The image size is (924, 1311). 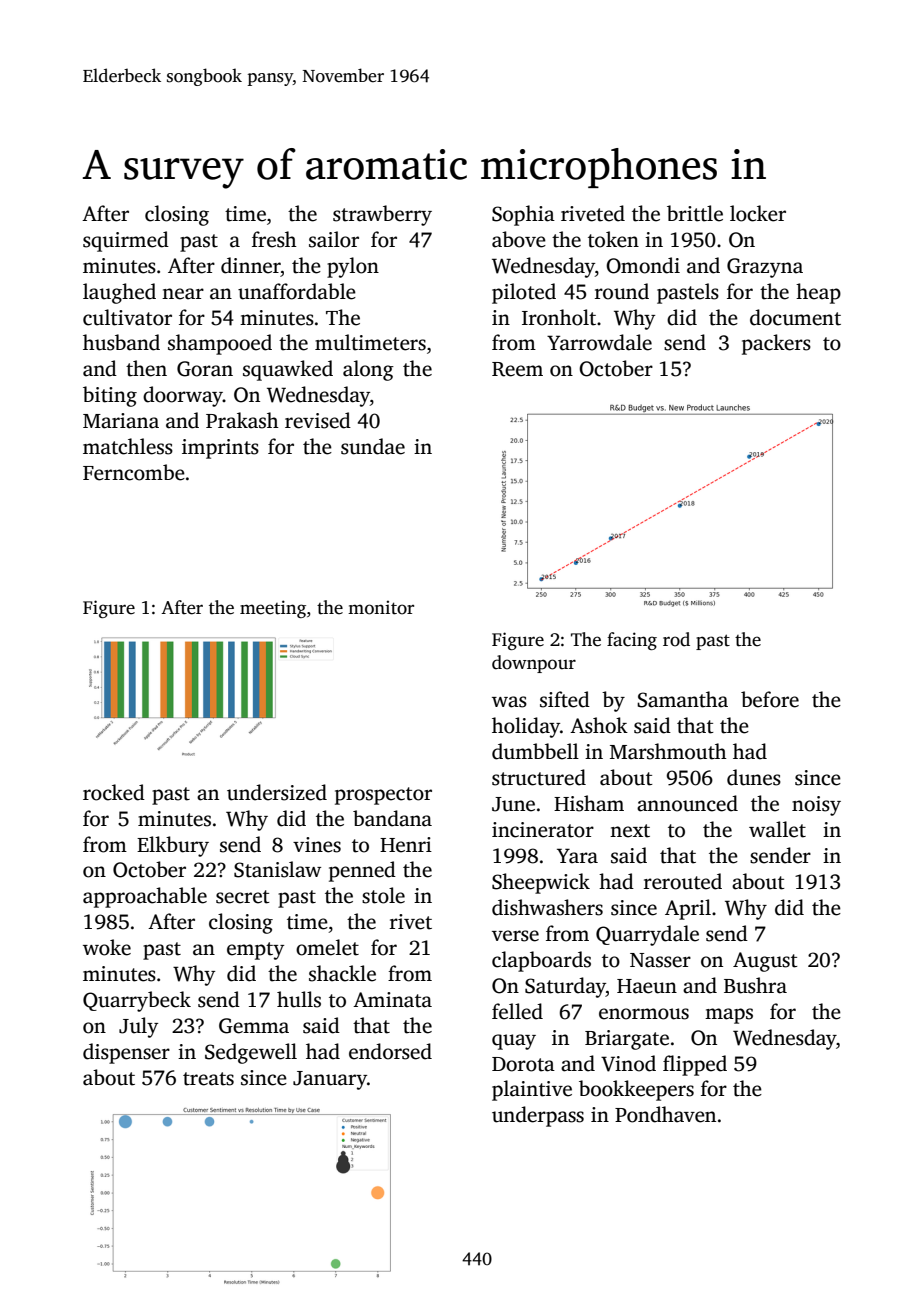 What do you see at coordinates (517, 369) in the screenshot?
I see `Reem` at bounding box center [517, 369].
